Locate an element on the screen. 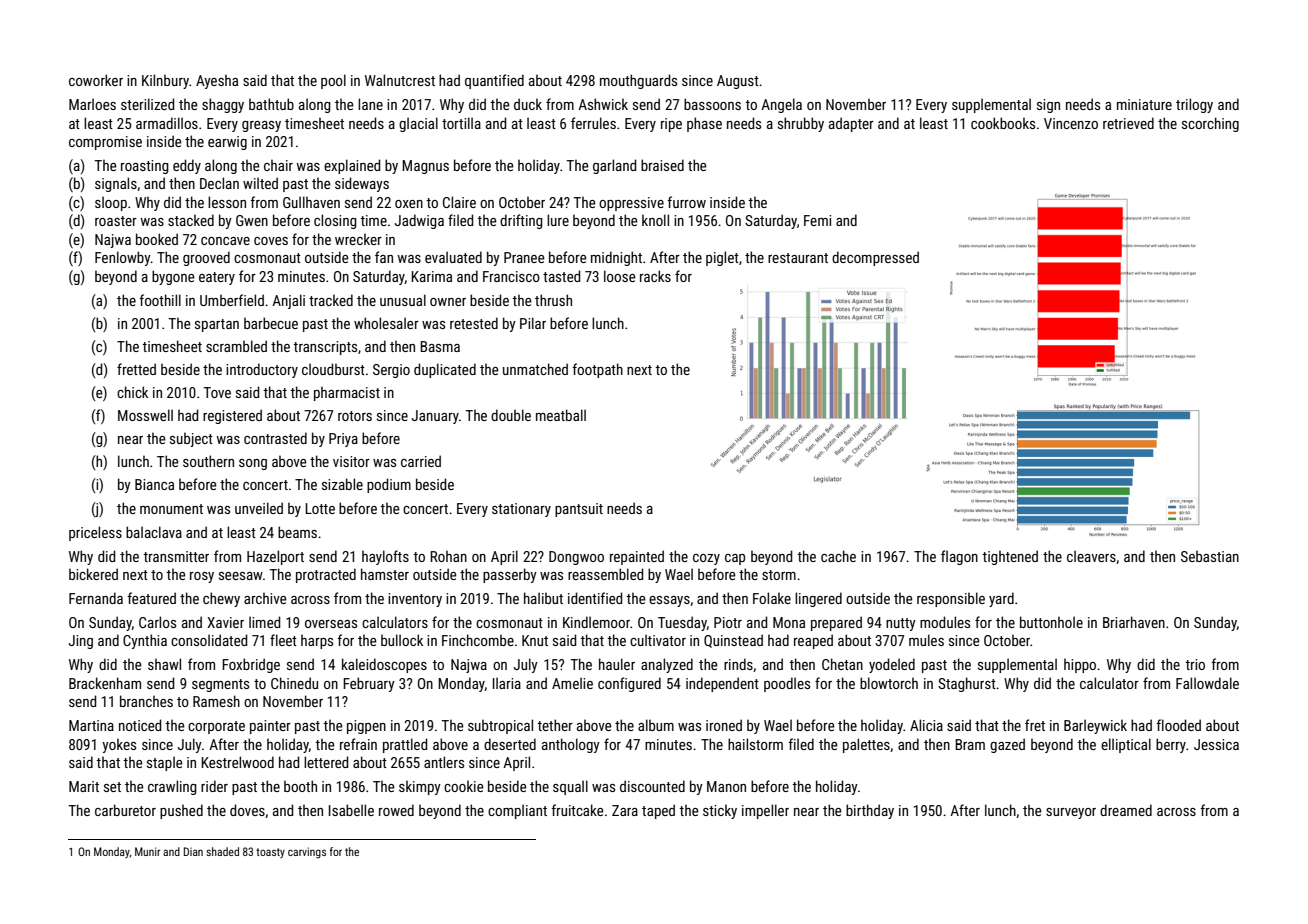 This screenshot has width=1308, height=924. Bianca is located at coordinates (154, 484).
